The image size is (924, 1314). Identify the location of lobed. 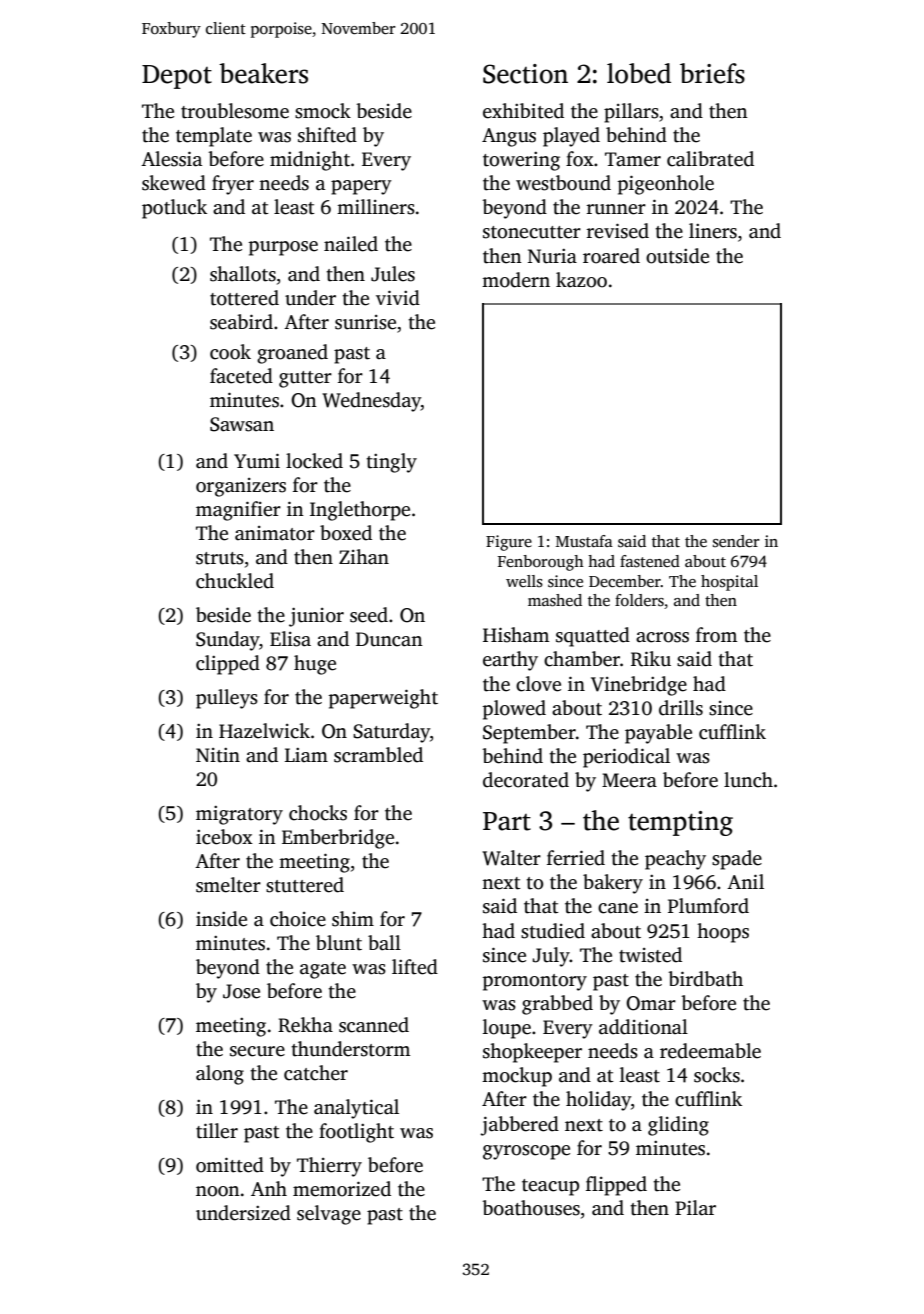
(639, 73).
